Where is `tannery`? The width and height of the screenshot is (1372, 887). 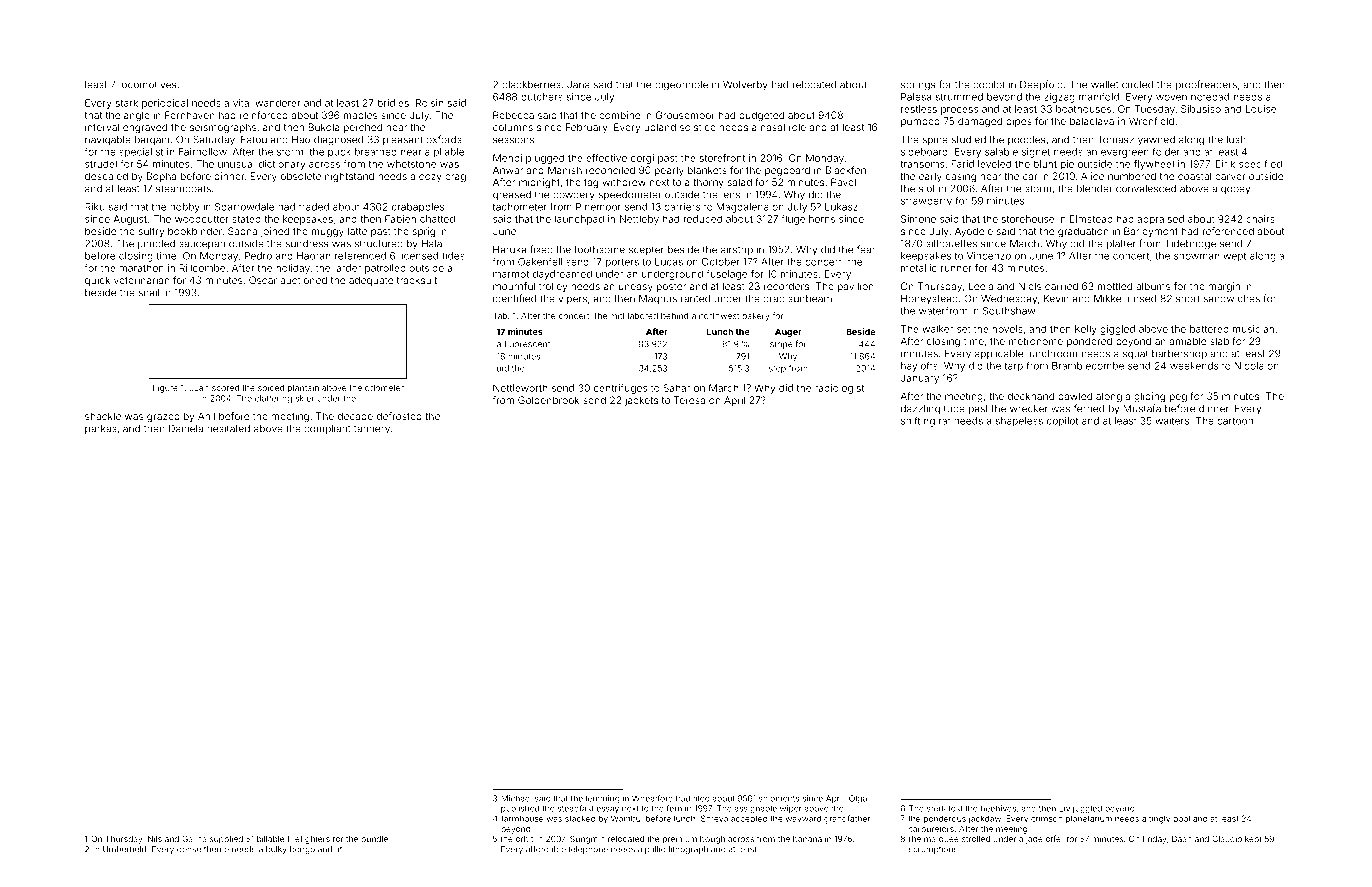
tannery is located at coordinates (372, 430).
